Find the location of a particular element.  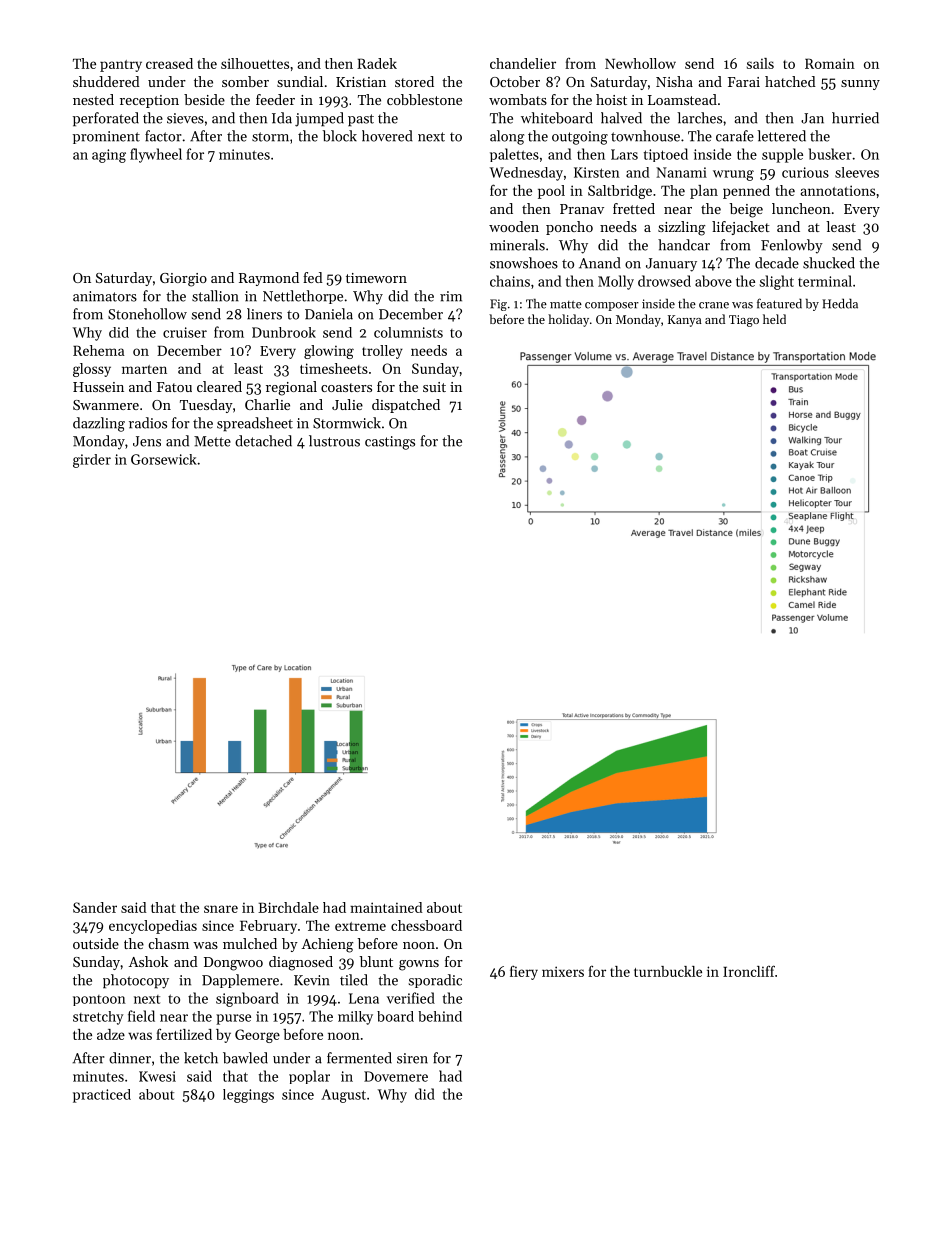

stretchy is located at coordinates (98, 1018).
